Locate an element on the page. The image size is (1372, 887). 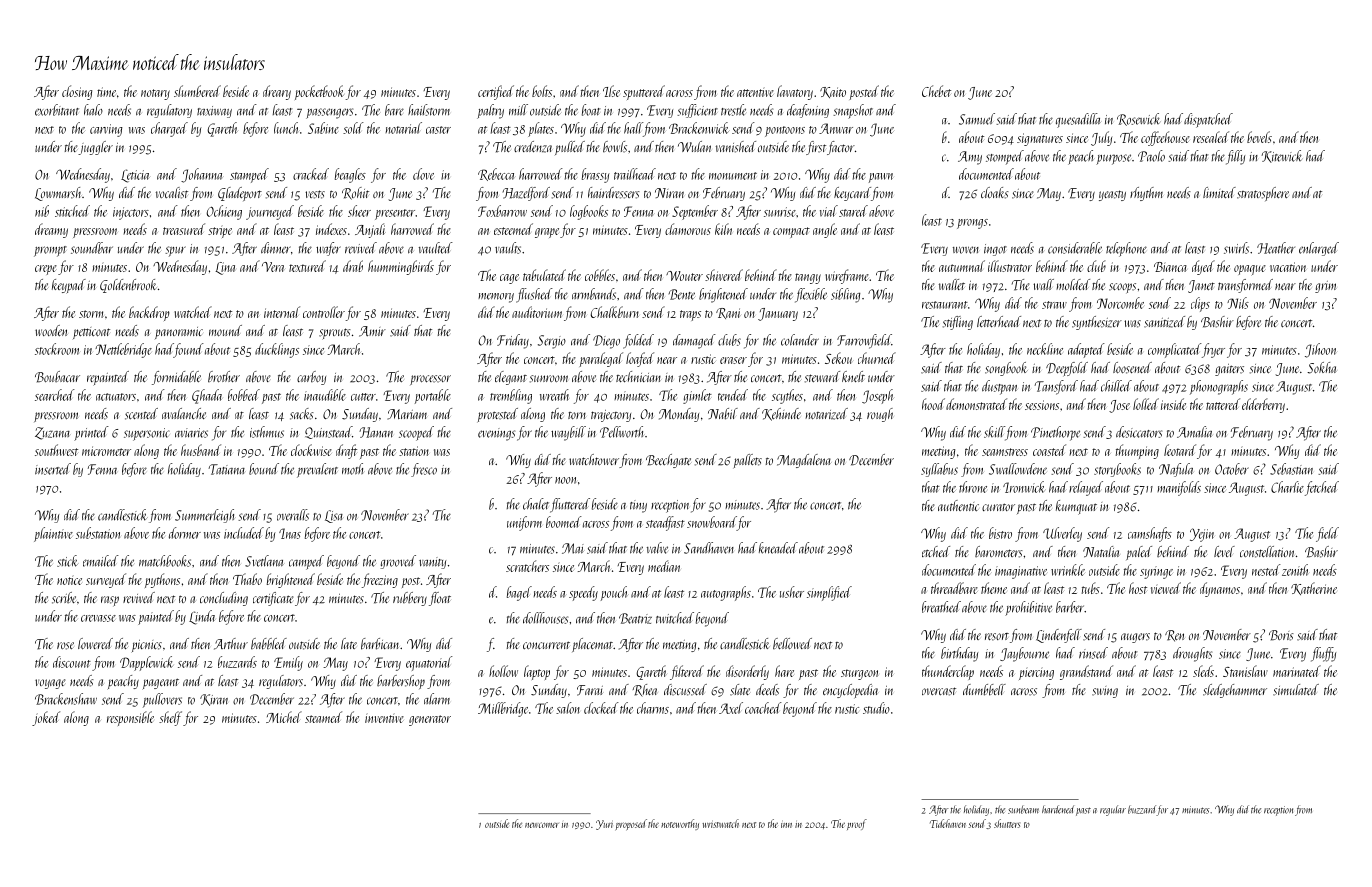
Kitewick is located at coordinates (1282, 156).
